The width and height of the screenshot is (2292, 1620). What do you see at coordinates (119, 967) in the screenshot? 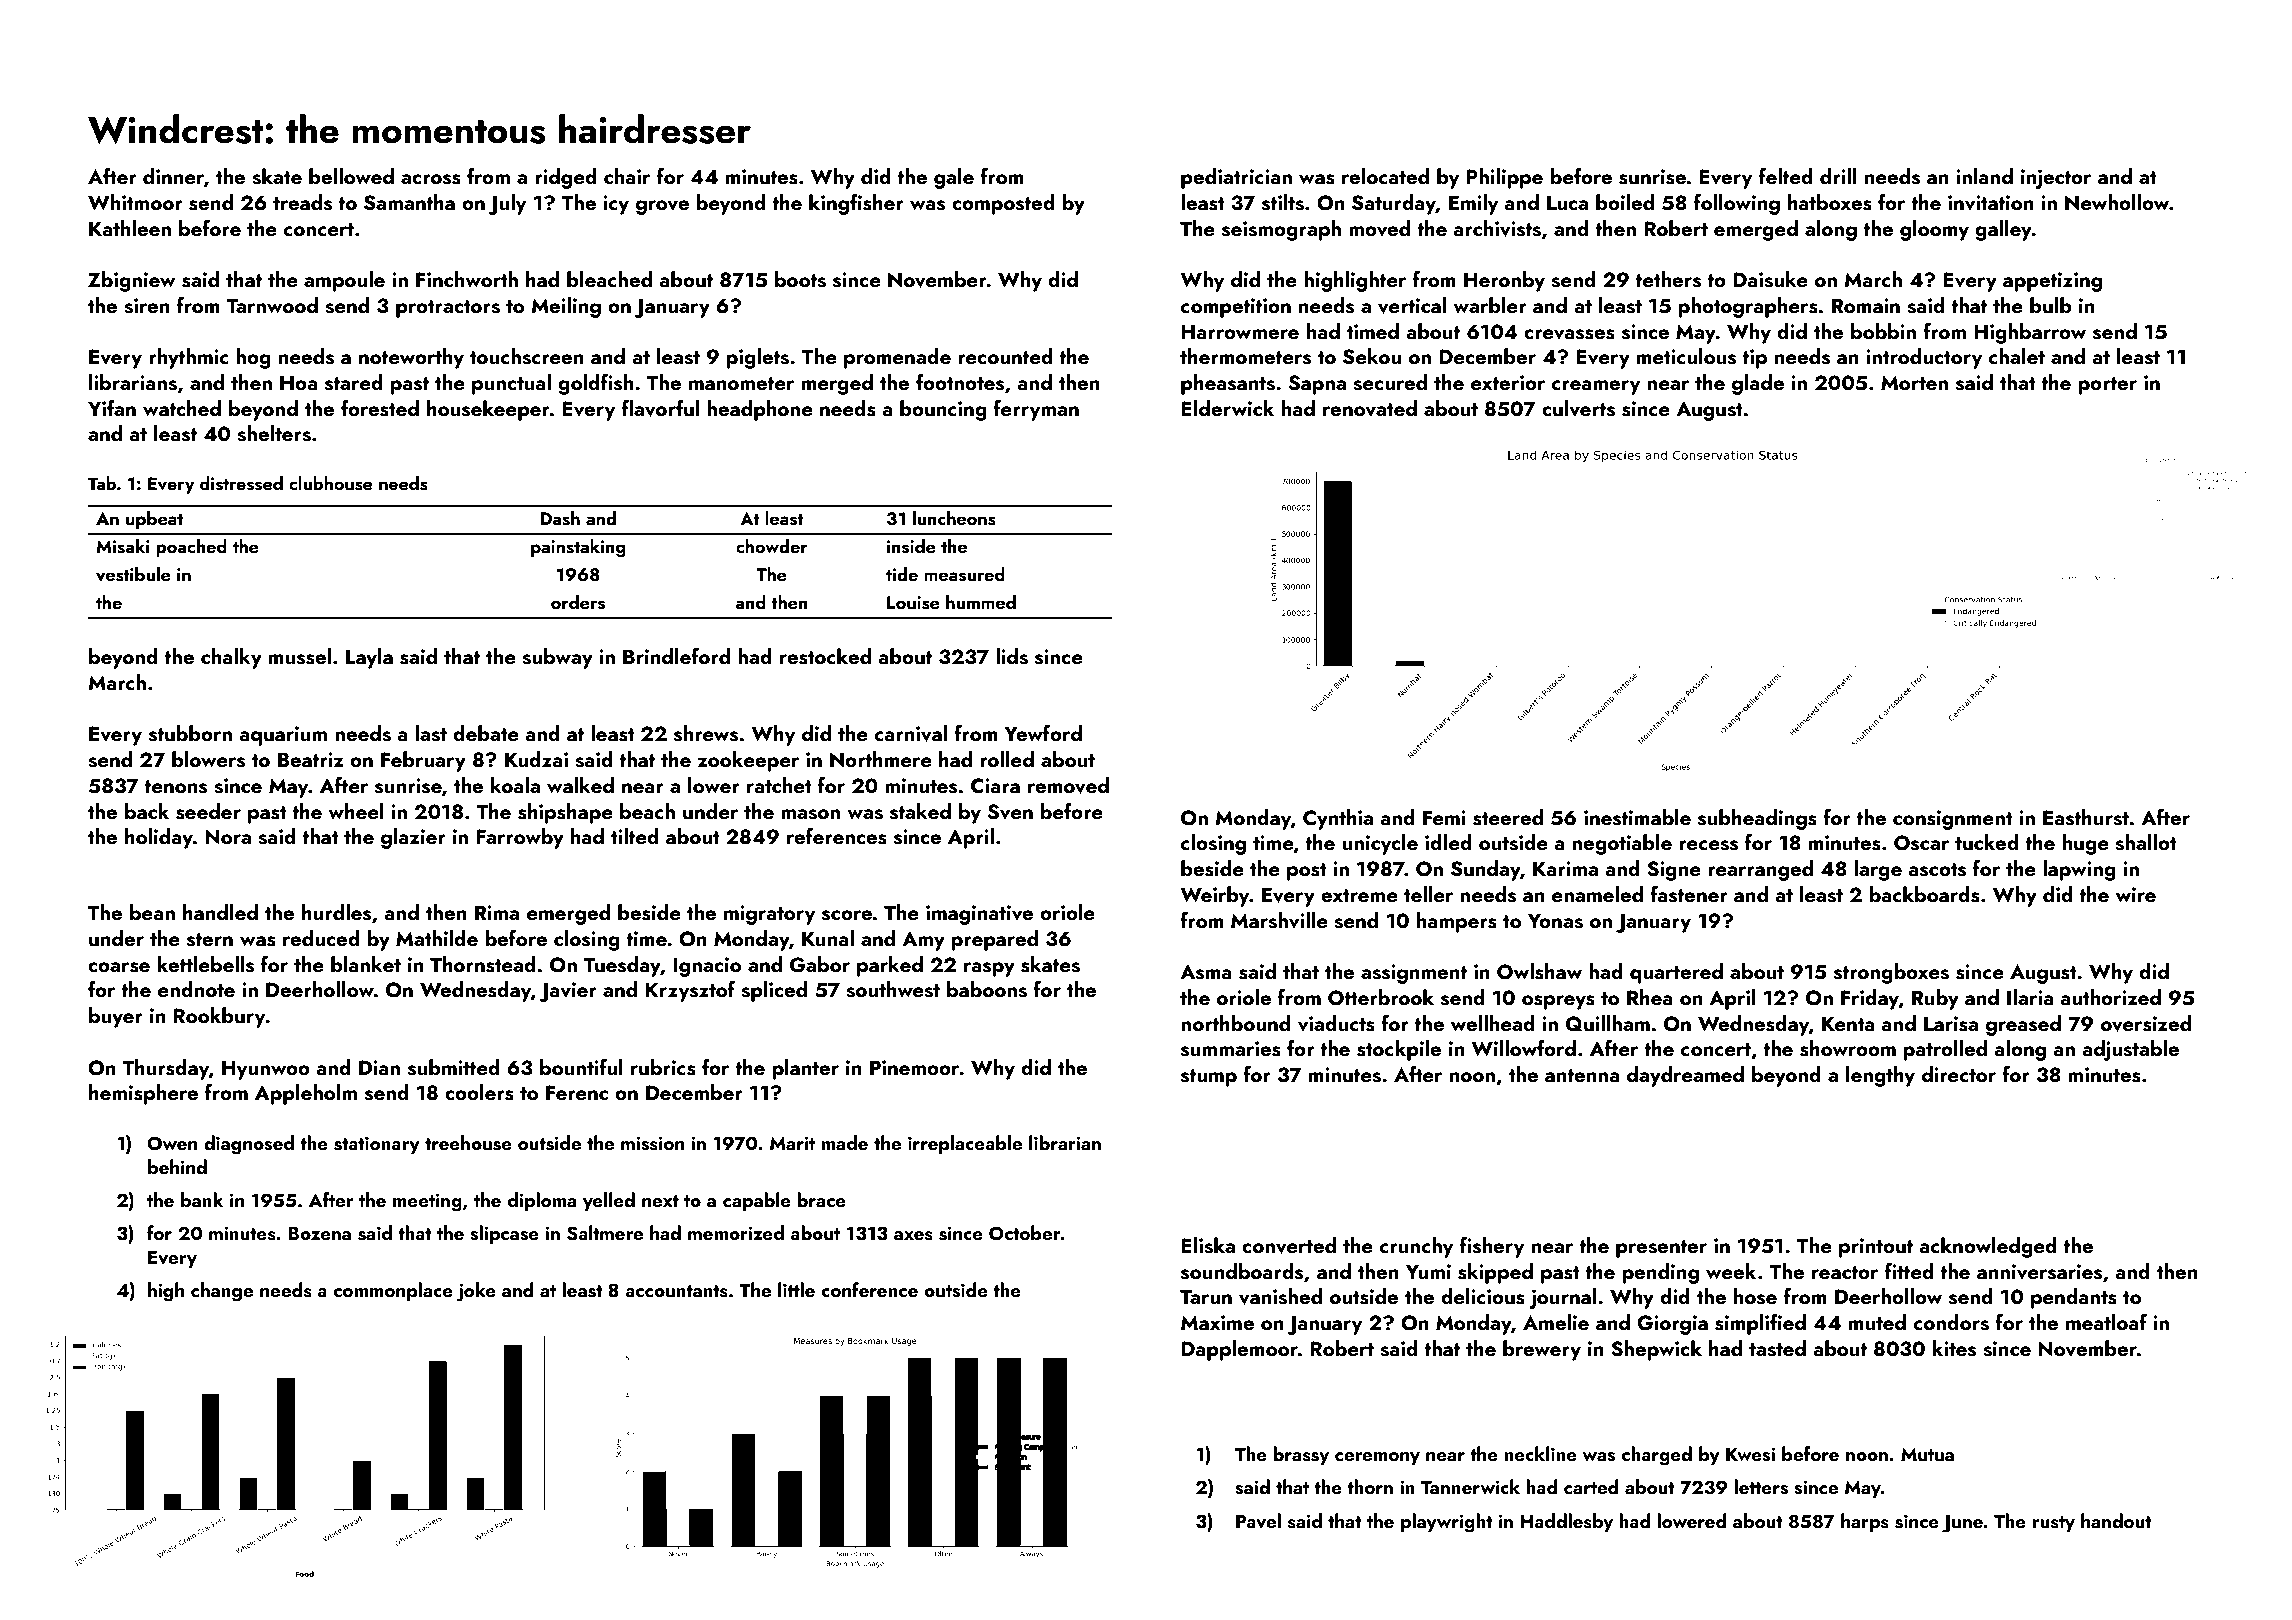
I see `coarse` at bounding box center [119, 967].
